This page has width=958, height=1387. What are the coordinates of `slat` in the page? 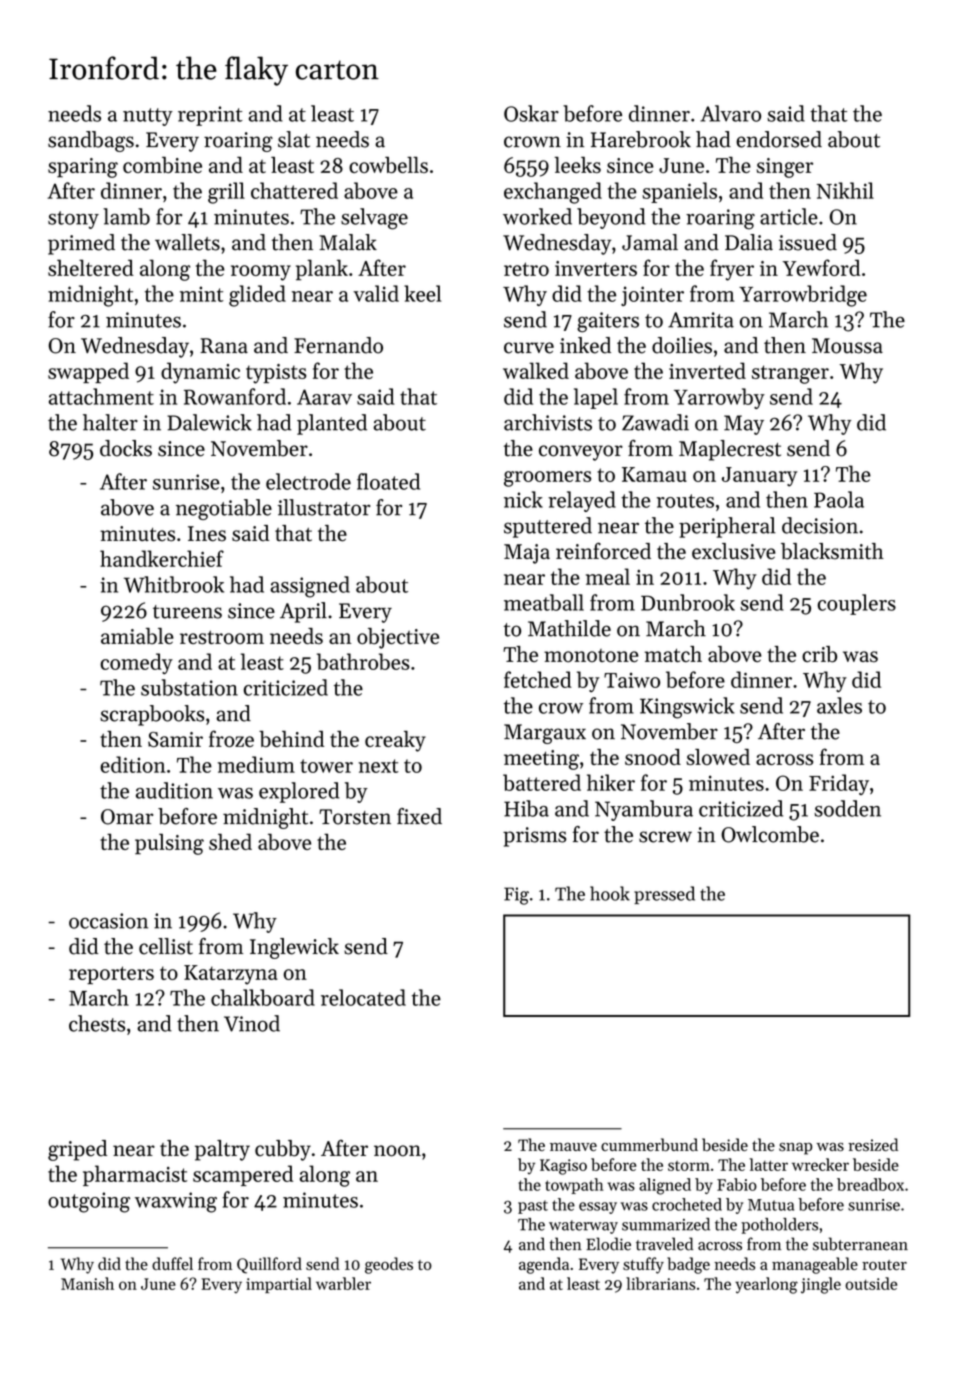 It's located at (294, 139).
